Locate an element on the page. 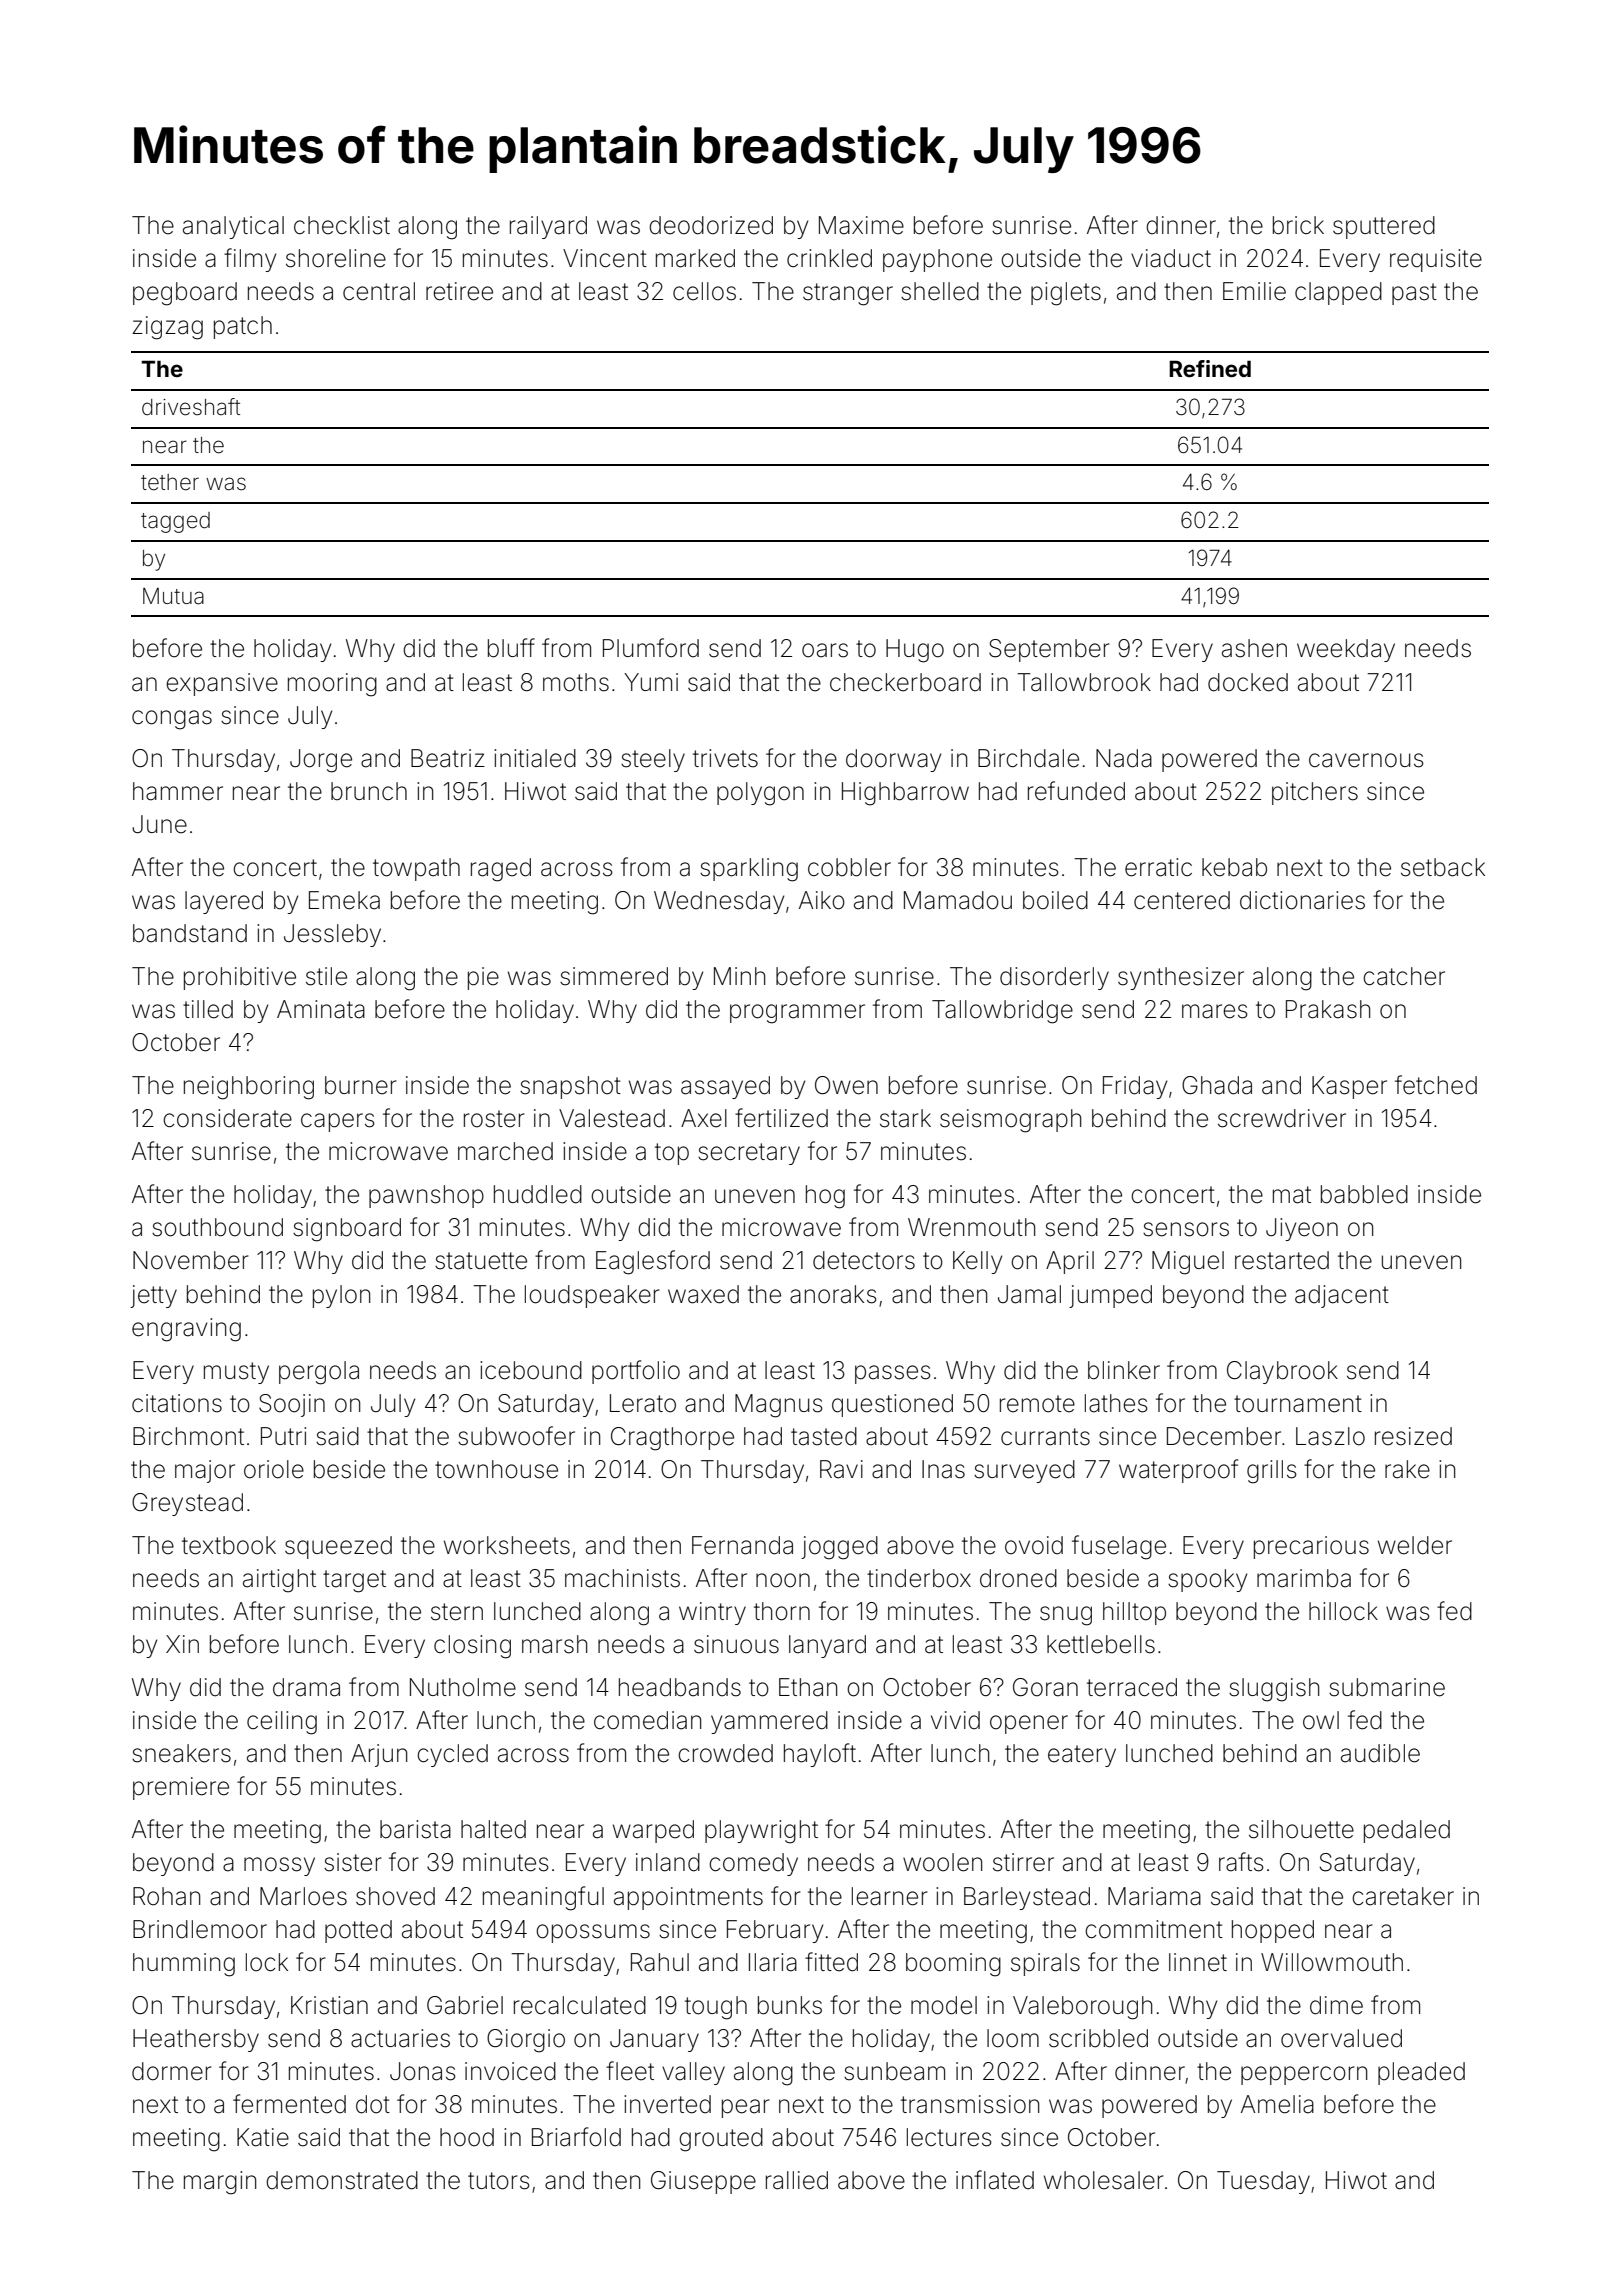  playwright is located at coordinates (761, 1832).
